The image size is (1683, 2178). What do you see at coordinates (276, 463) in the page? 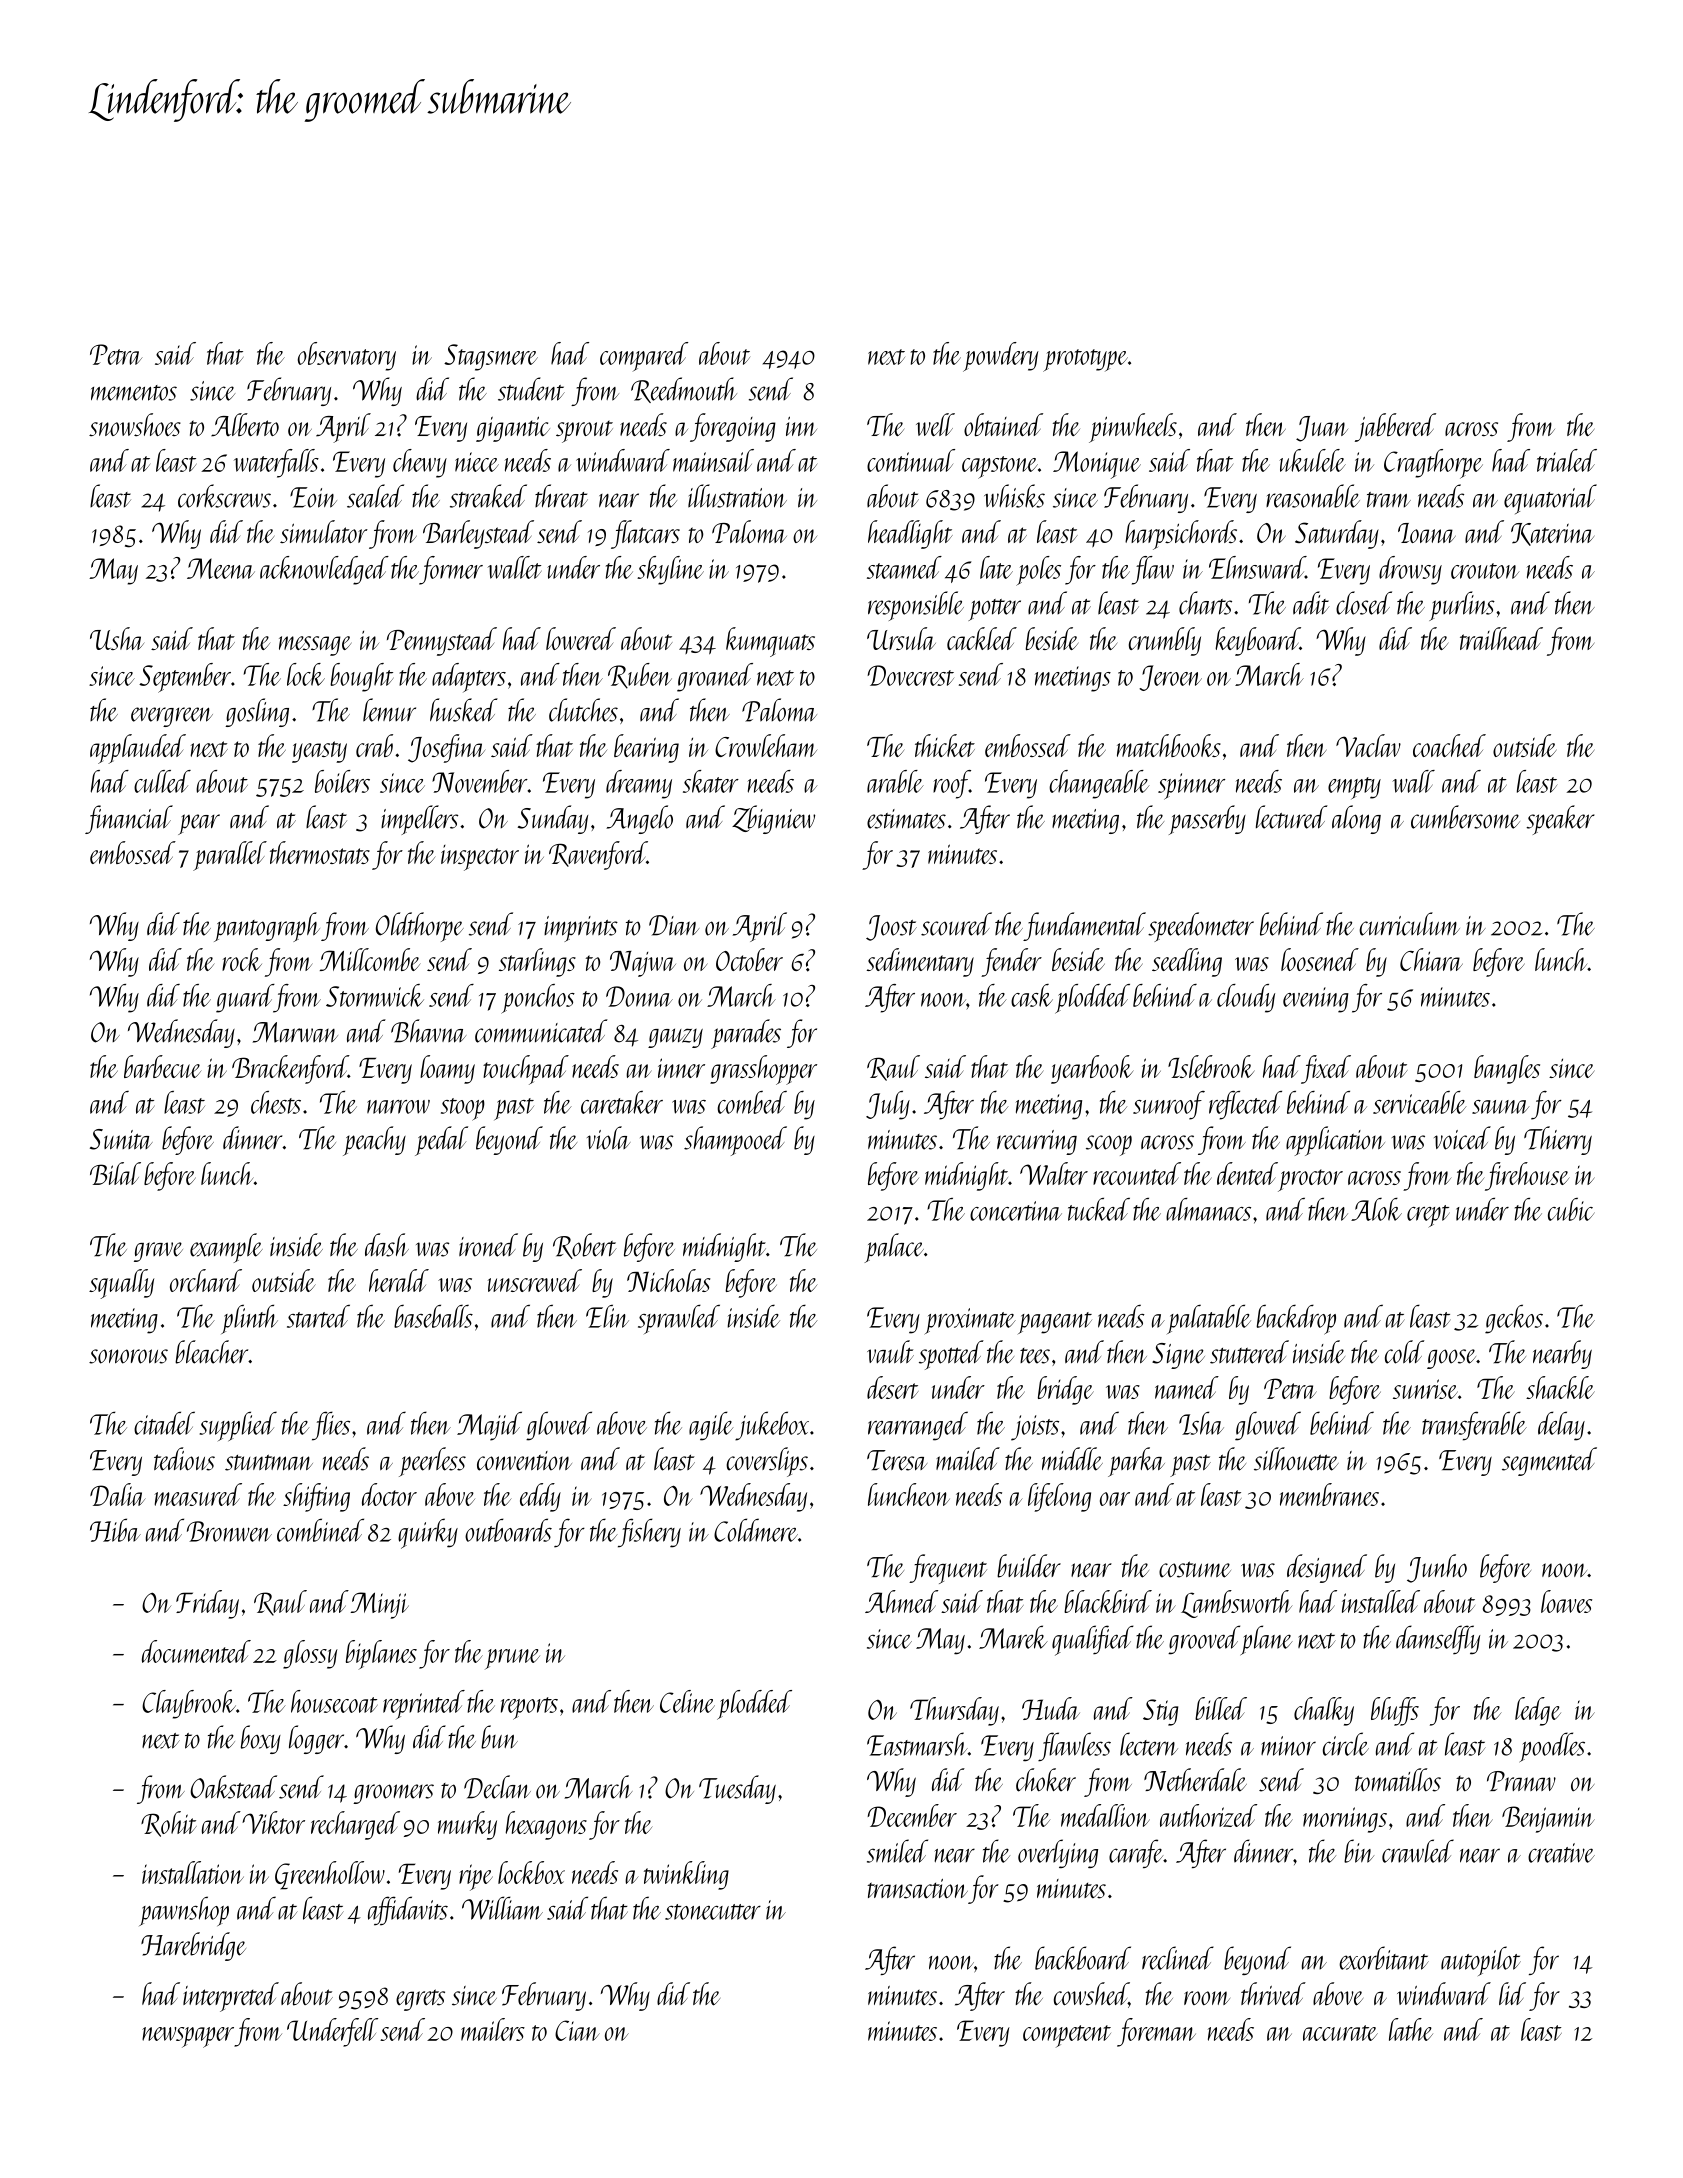
I see `waterfalls` at bounding box center [276, 463].
